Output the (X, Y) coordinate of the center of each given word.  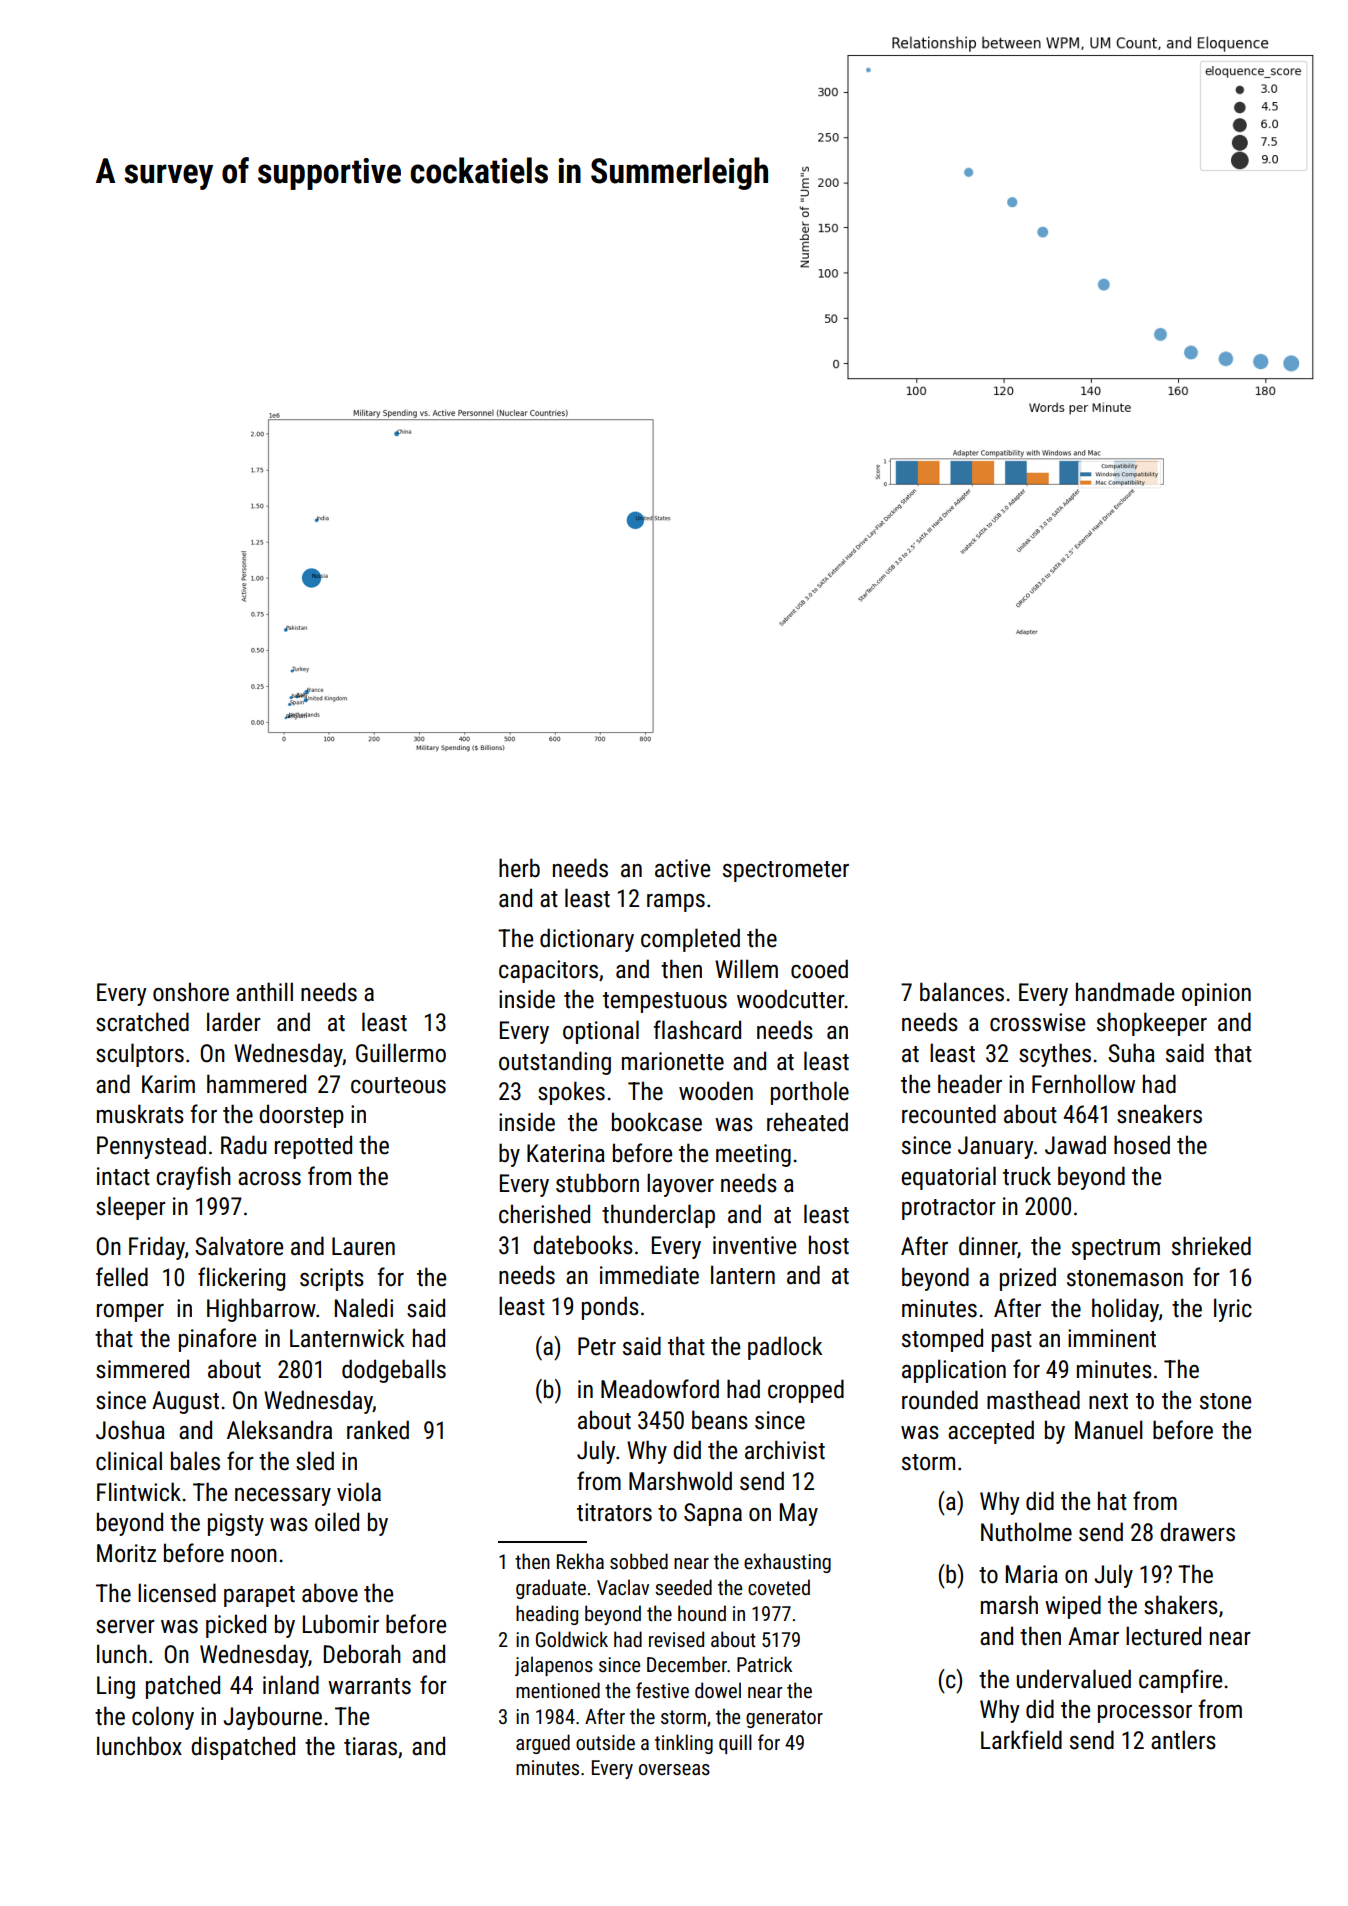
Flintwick (139, 1492)
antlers (1183, 1740)
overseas (674, 1769)
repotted (313, 1147)
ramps (676, 903)
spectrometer (786, 871)
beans (720, 1420)
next (1108, 1401)
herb (519, 868)
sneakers (1159, 1114)
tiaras (370, 1746)
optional (601, 1032)
